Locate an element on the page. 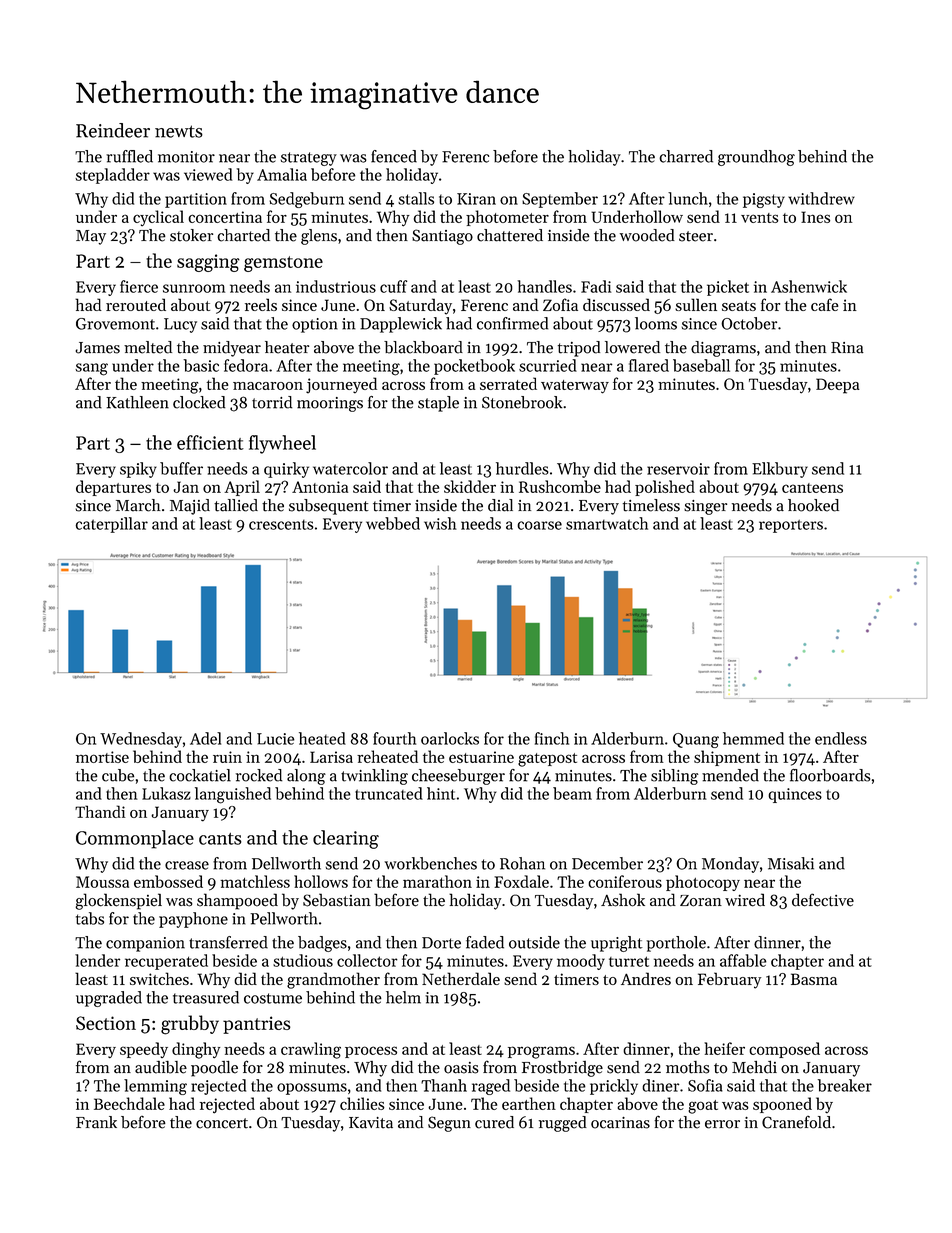 The image size is (952, 1233). cafe is located at coordinates (824, 304).
